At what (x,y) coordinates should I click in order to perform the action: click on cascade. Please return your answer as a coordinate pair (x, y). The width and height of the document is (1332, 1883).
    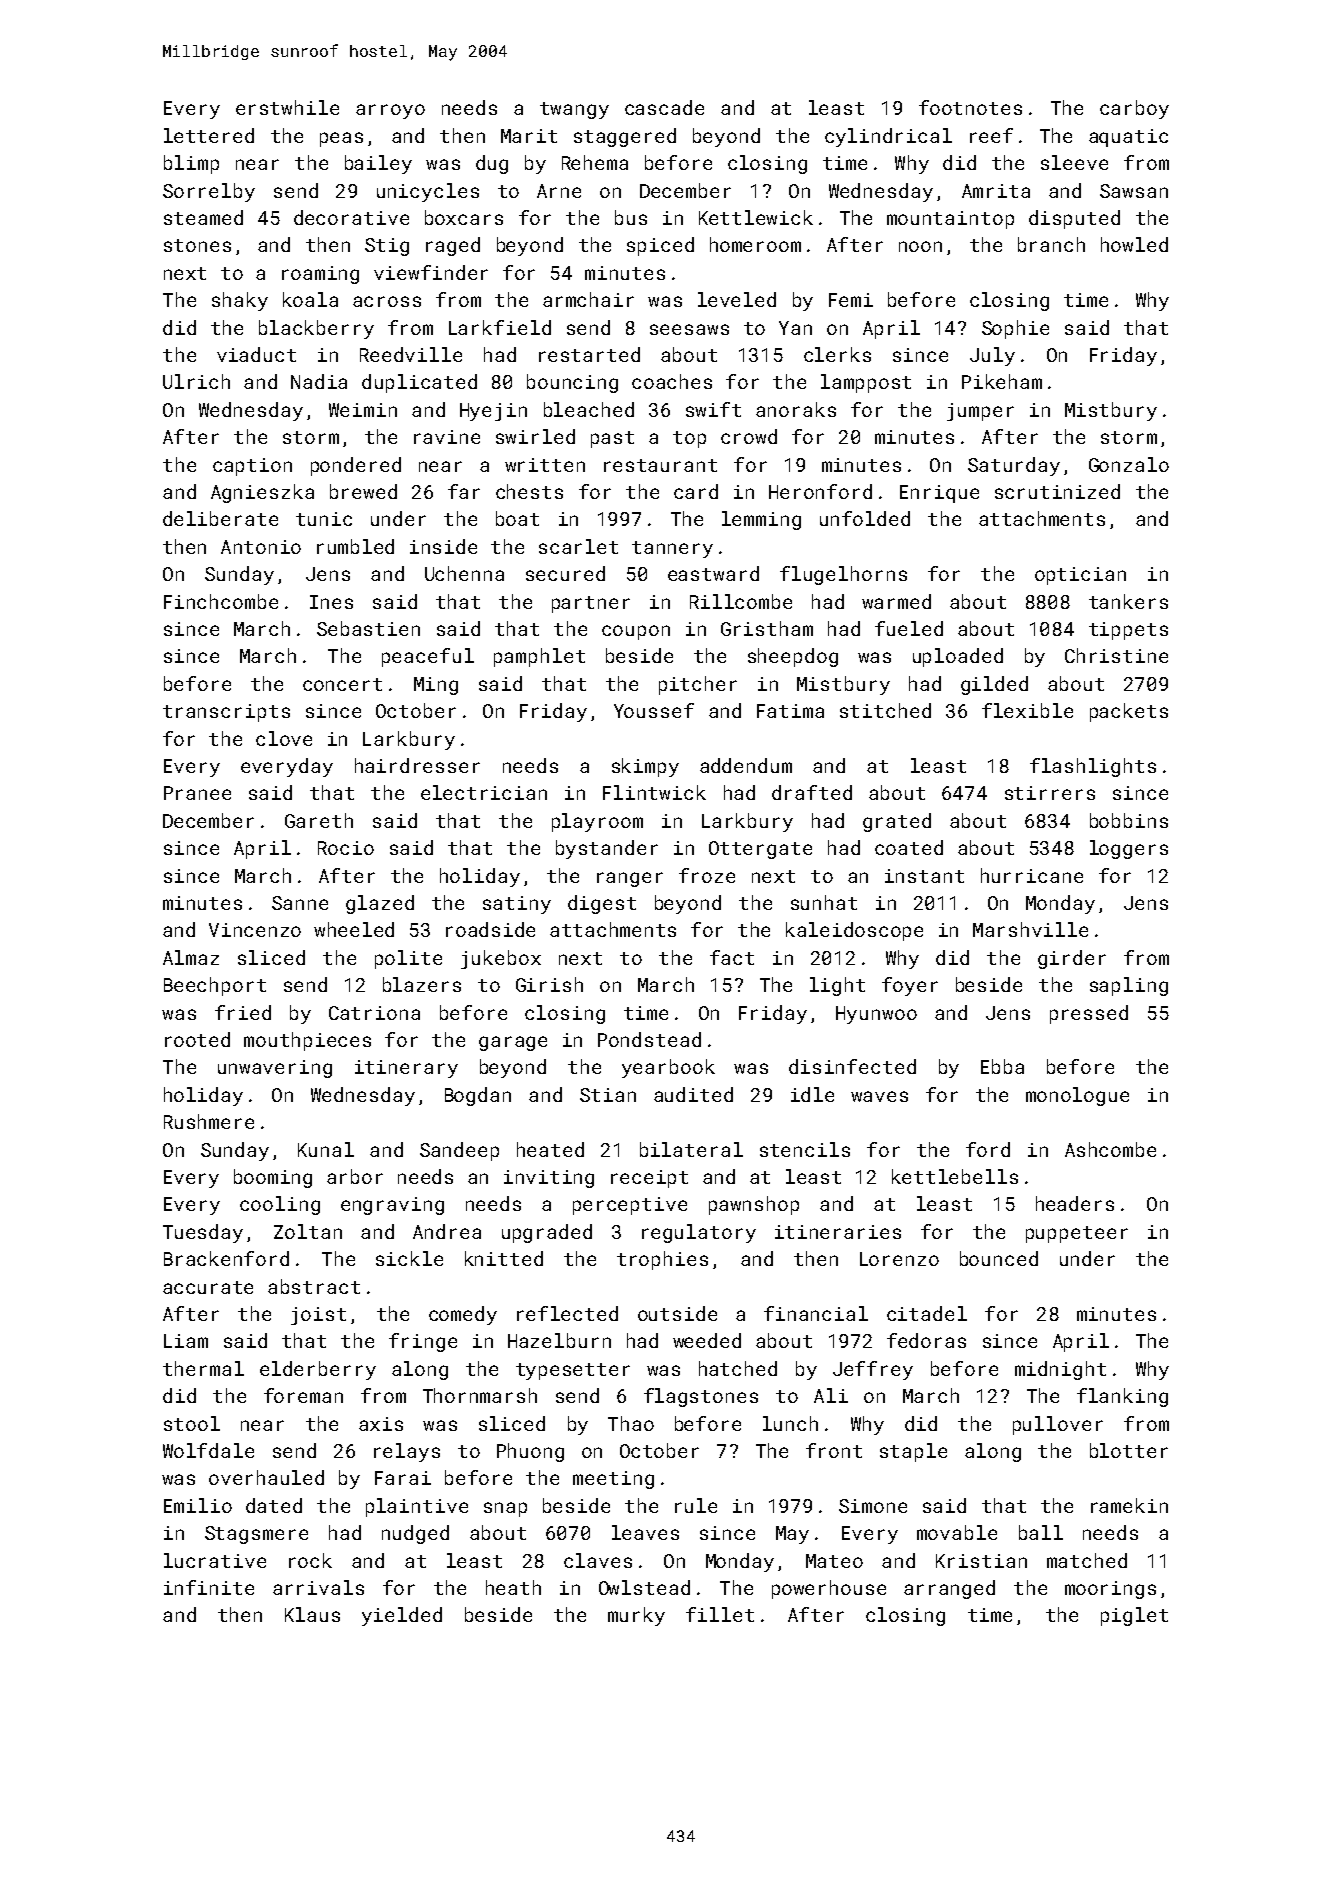
    Looking at the image, I should click on (664, 107).
